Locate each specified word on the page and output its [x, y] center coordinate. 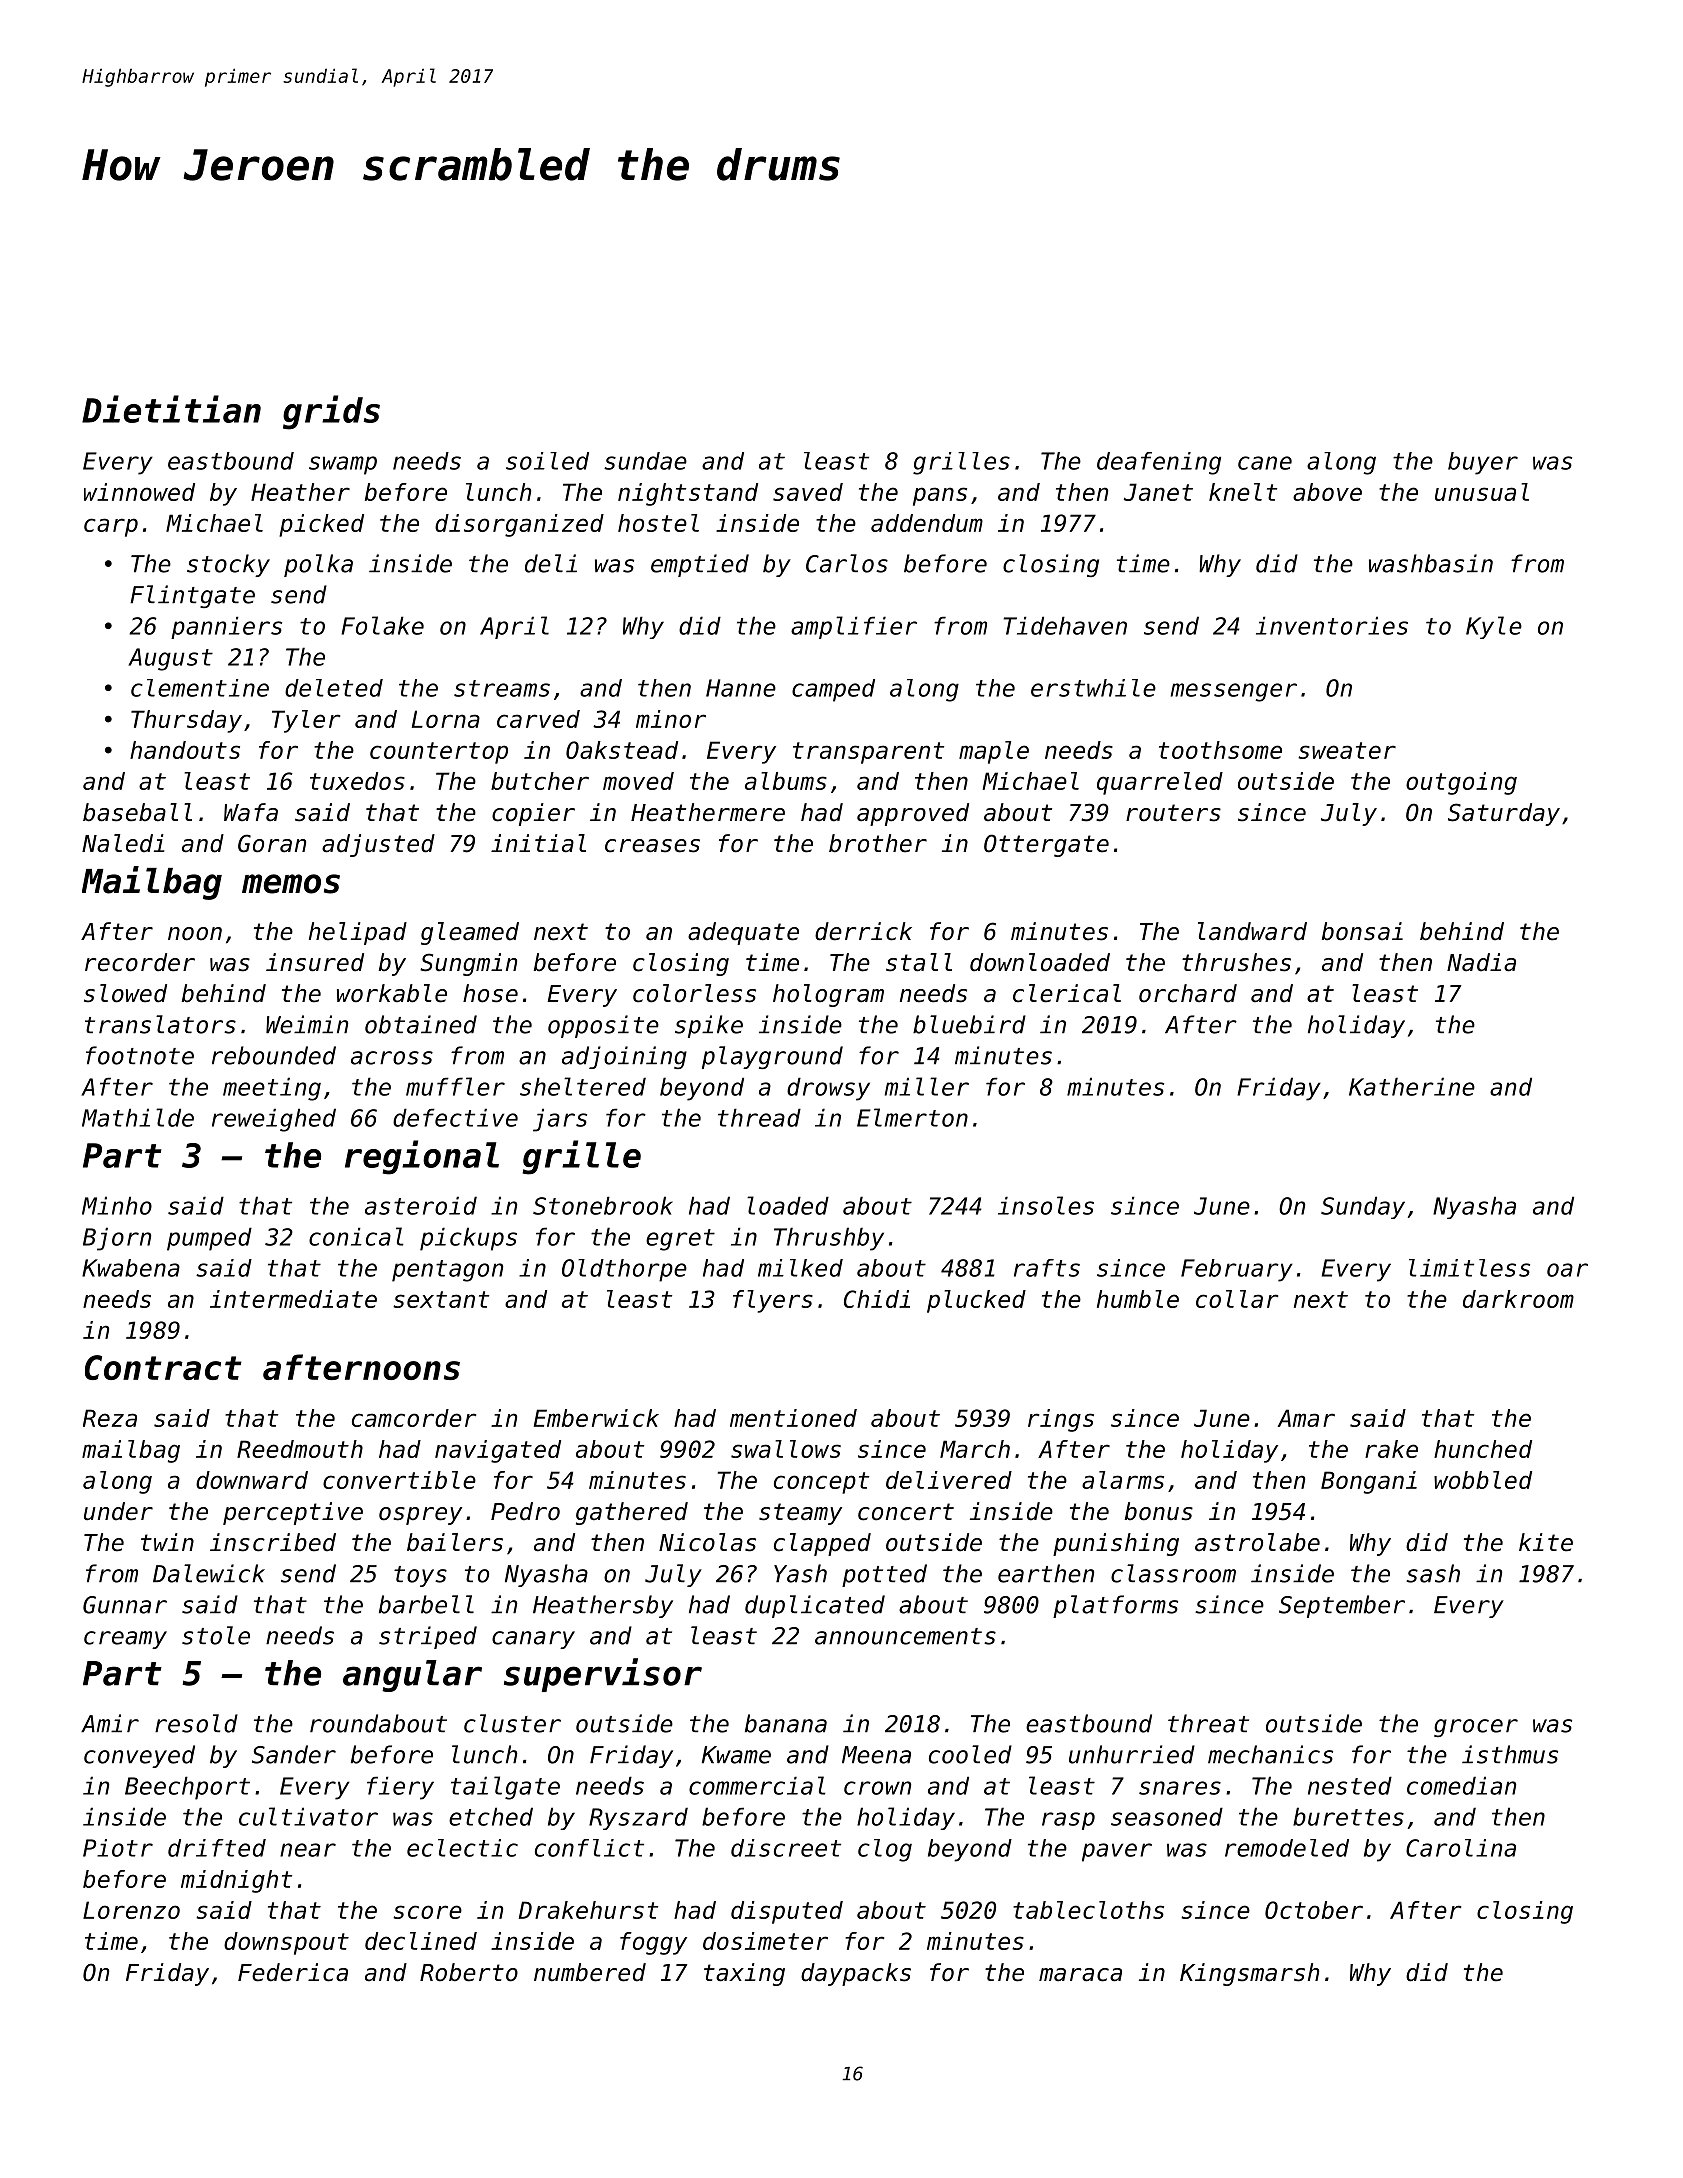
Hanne [741, 688]
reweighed [274, 1120]
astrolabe [1257, 1542]
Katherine [1412, 1086]
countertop [439, 753]
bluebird [969, 1024]
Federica [293, 1972]
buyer [1483, 463]
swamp [343, 465]
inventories [1332, 625]
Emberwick [596, 1418]
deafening [1159, 463]
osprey [420, 1516]
